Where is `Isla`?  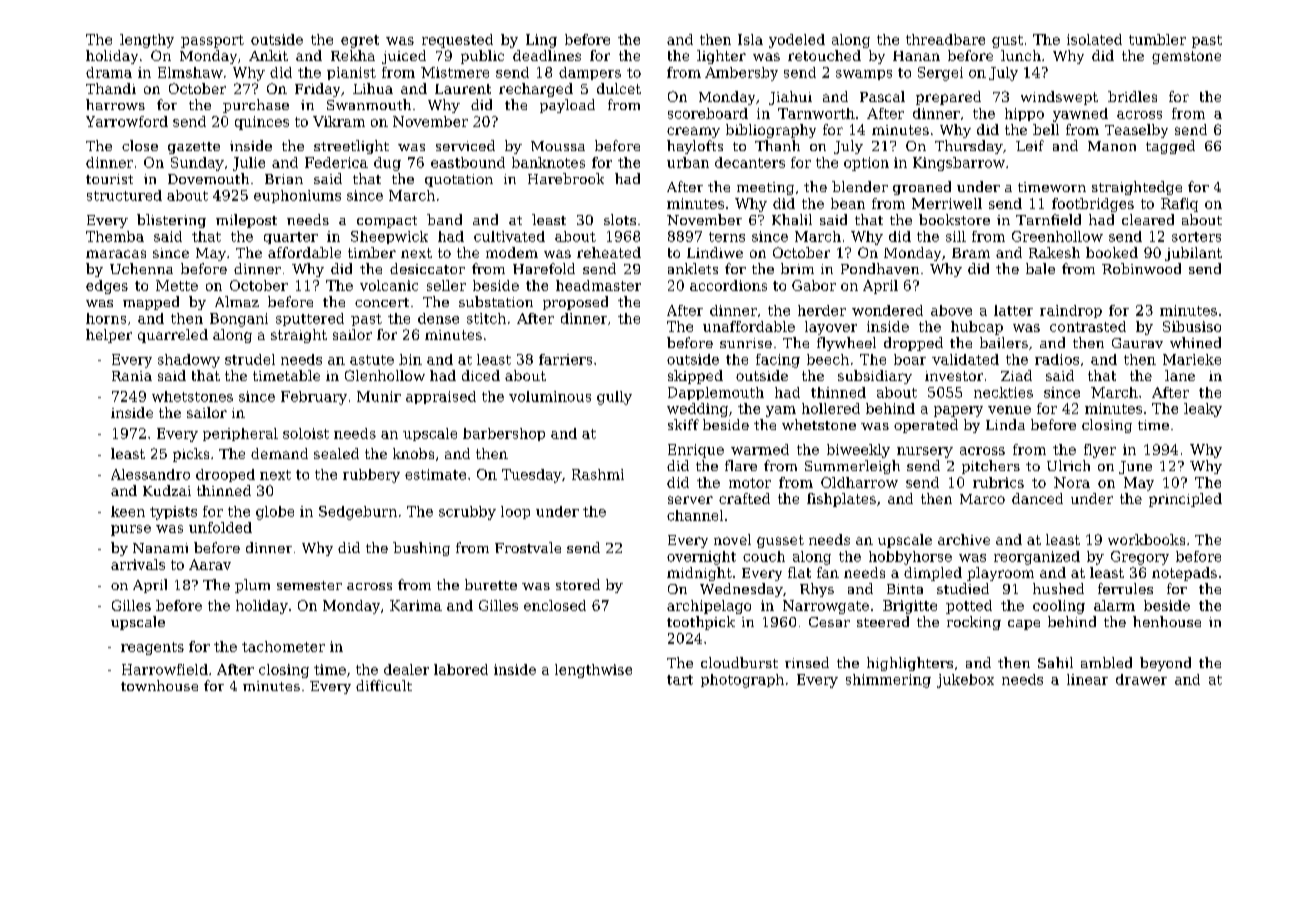
Isla is located at coordinates (750, 39).
